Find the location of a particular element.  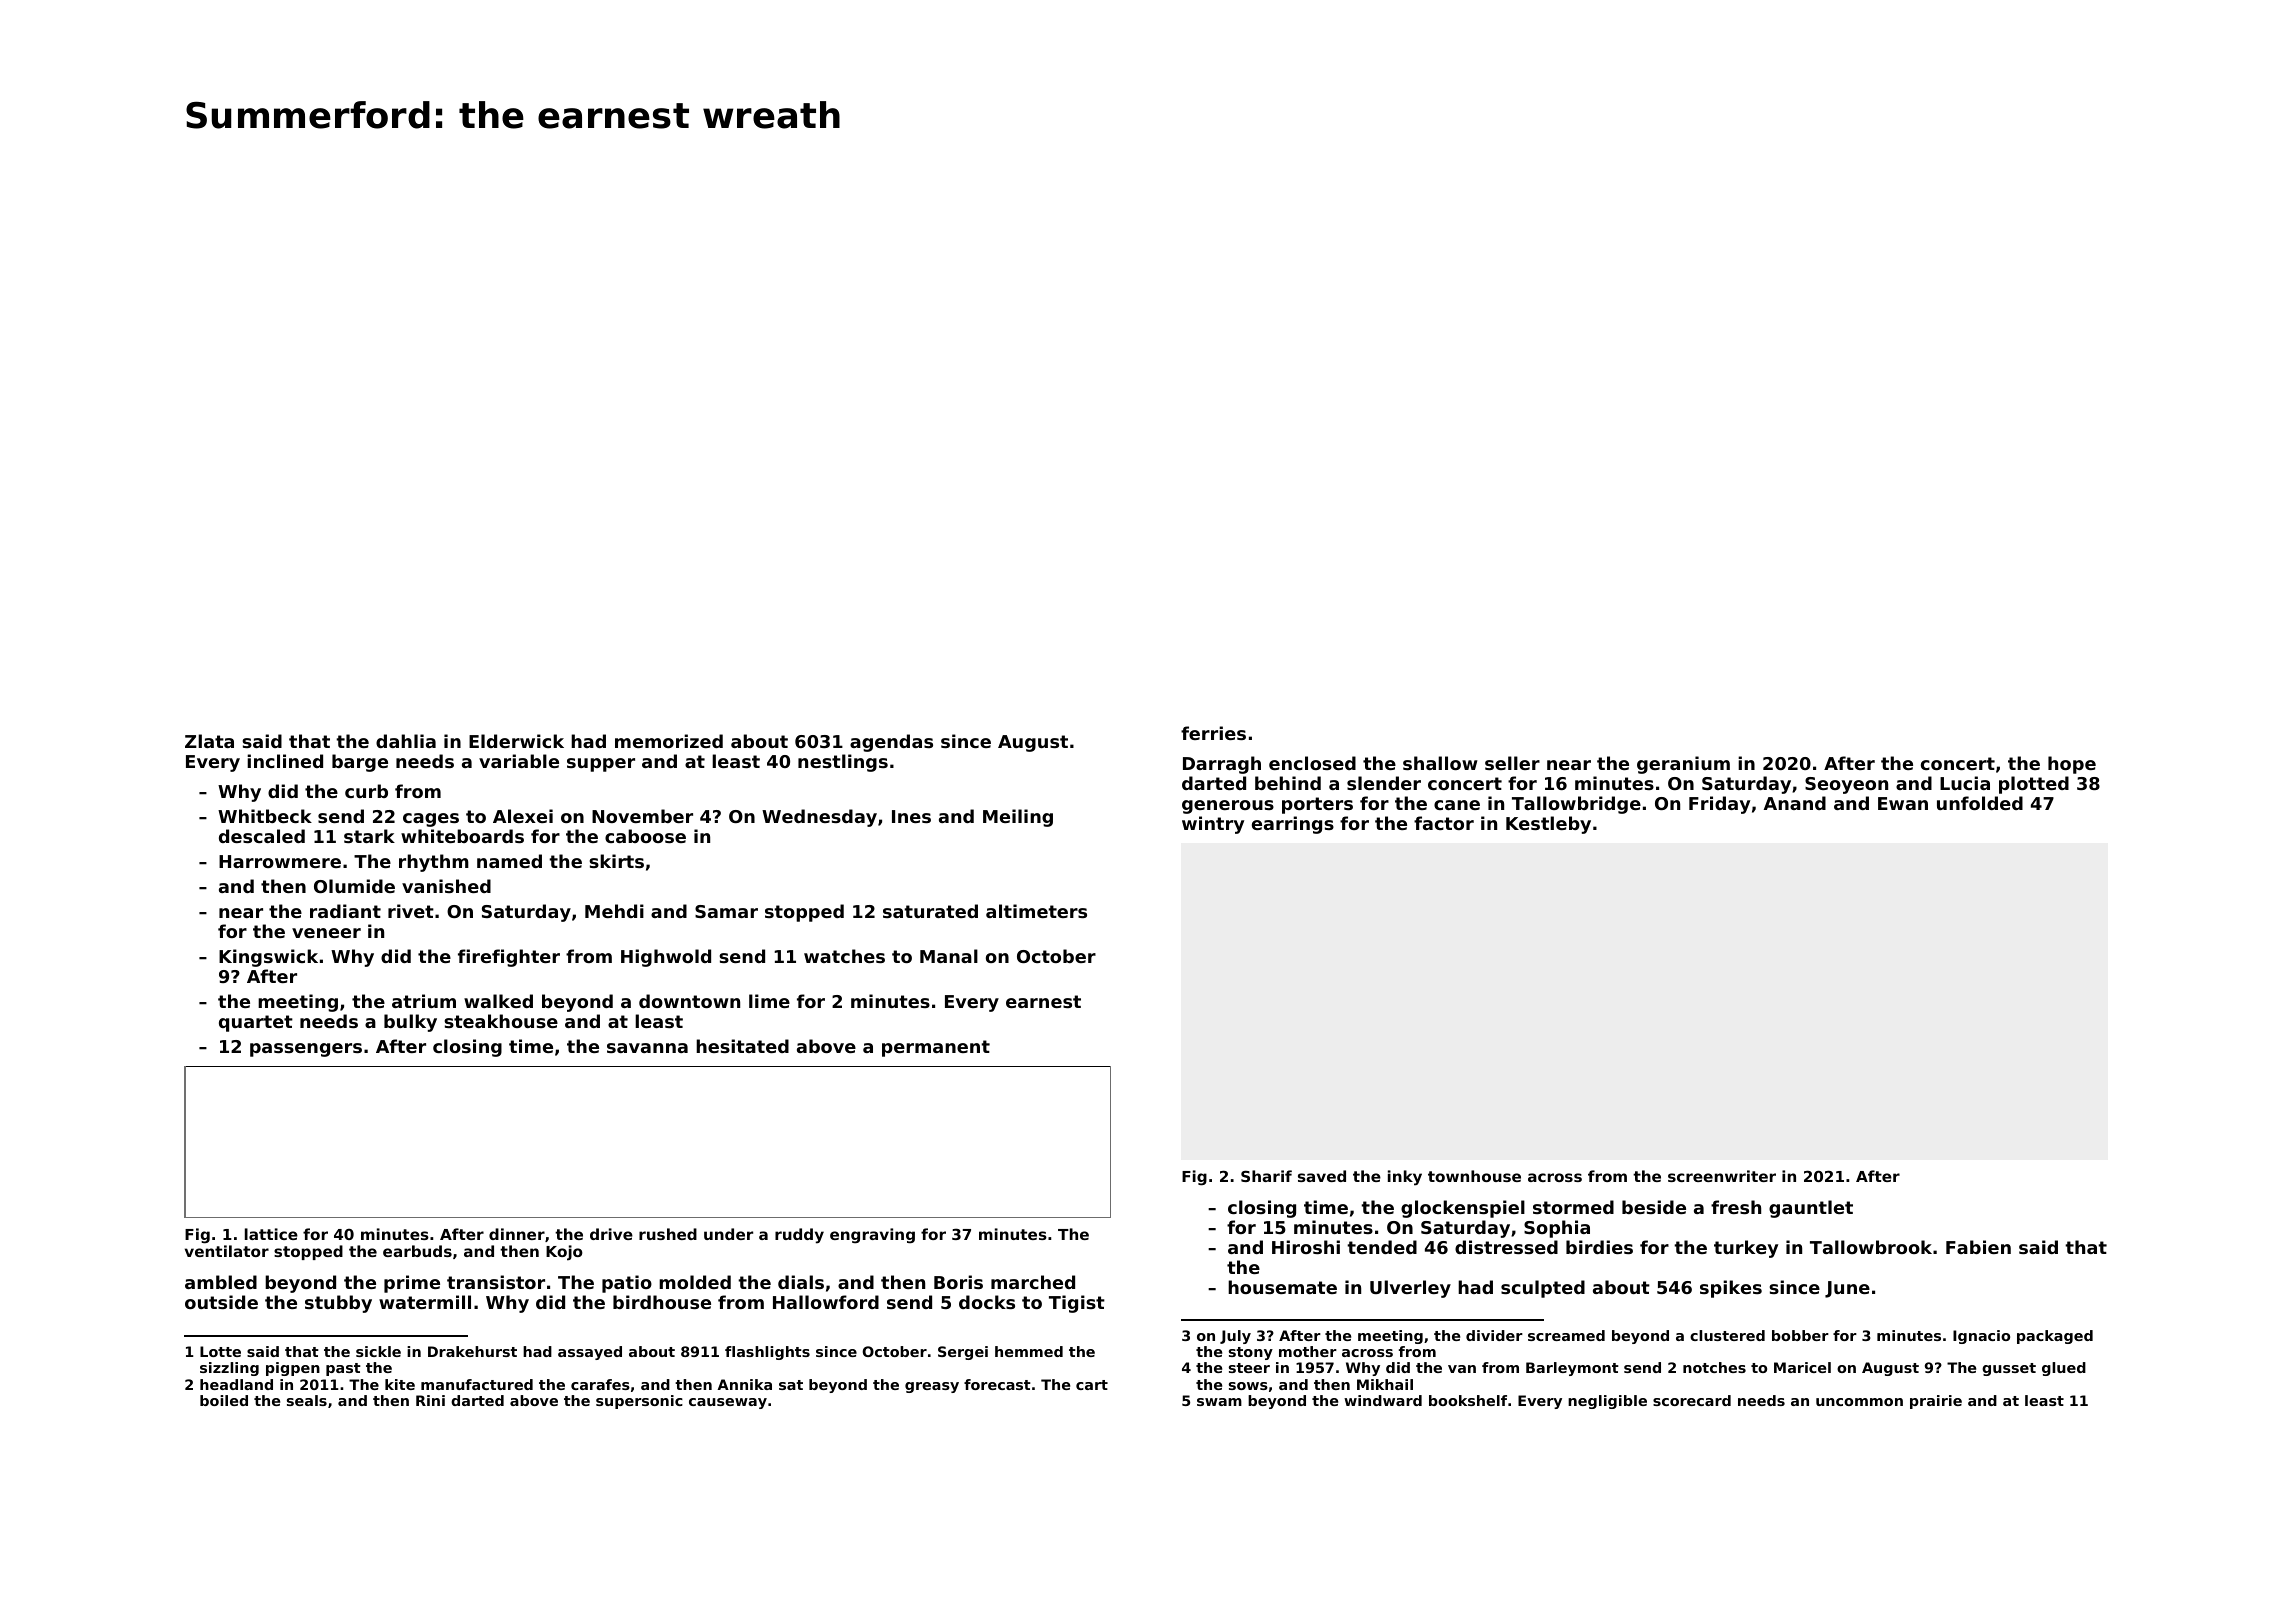

supersonic is located at coordinates (639, 1402).
